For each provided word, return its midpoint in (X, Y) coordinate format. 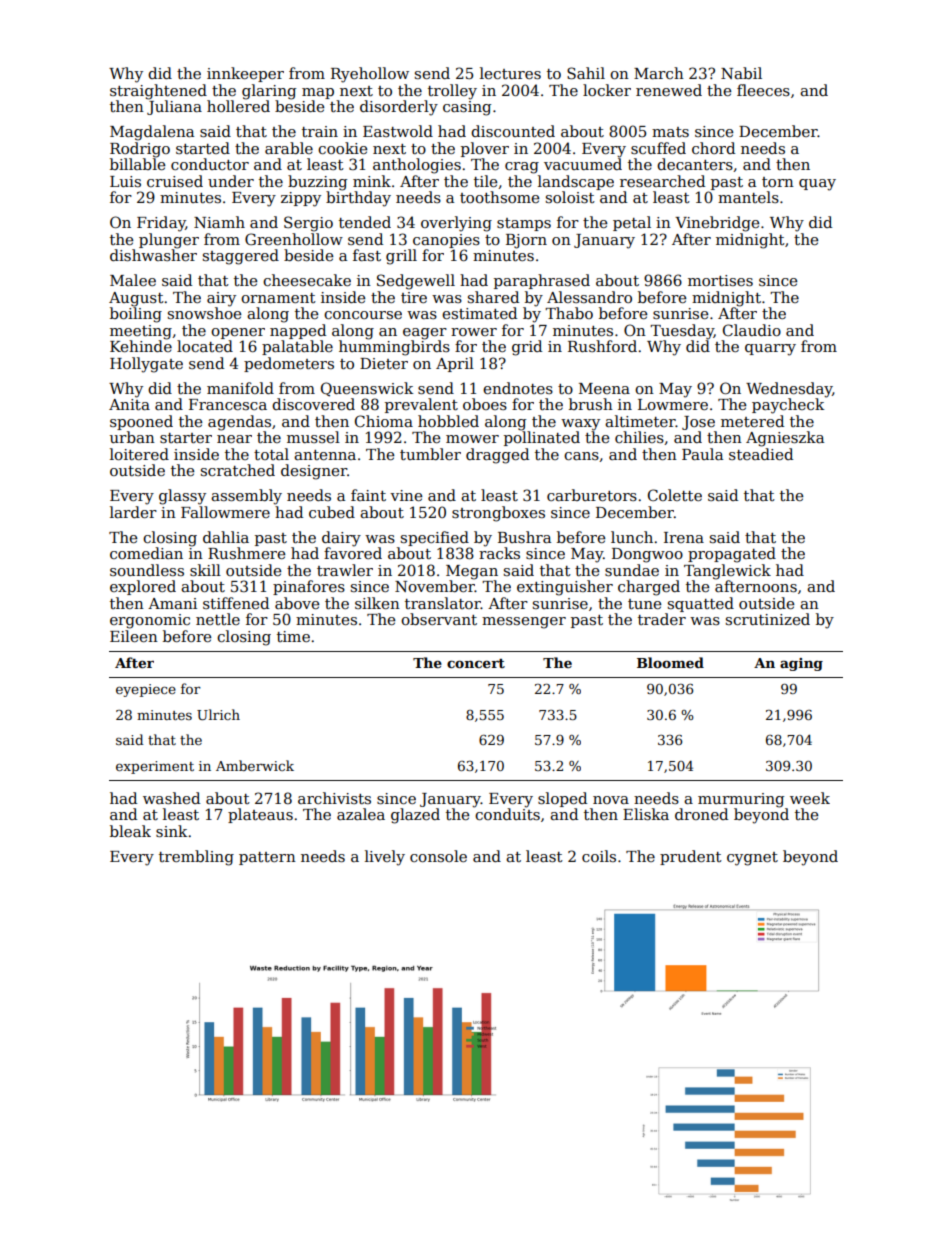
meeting (141, 332)
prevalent (421, 405)
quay (817, 185)
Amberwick (255, 765)
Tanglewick (727, 572)
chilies (639, 437)
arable (289, 148)
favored (353, 553)
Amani (172, 603)
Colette (675, 495)
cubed (332, 512)
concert (476, 663)
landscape (576, 182)
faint (368, 495)
